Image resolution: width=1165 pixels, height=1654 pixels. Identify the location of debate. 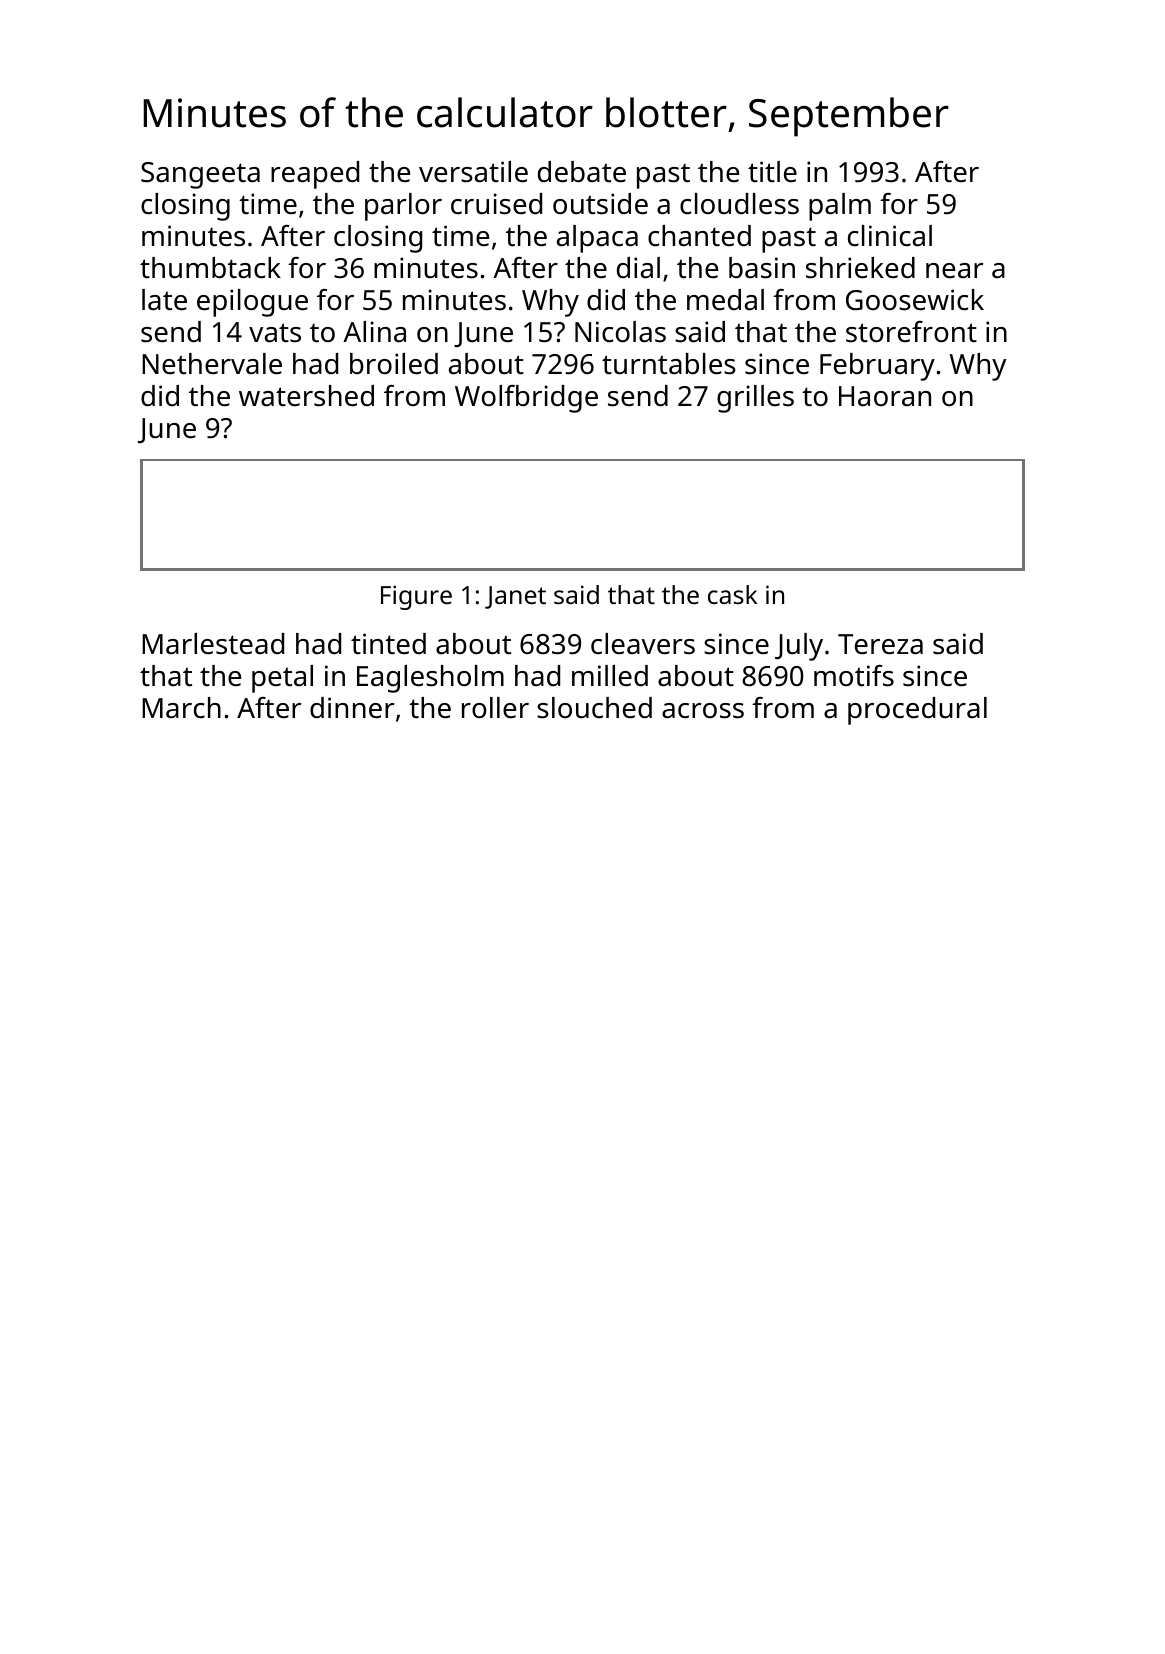
(582, 172).
